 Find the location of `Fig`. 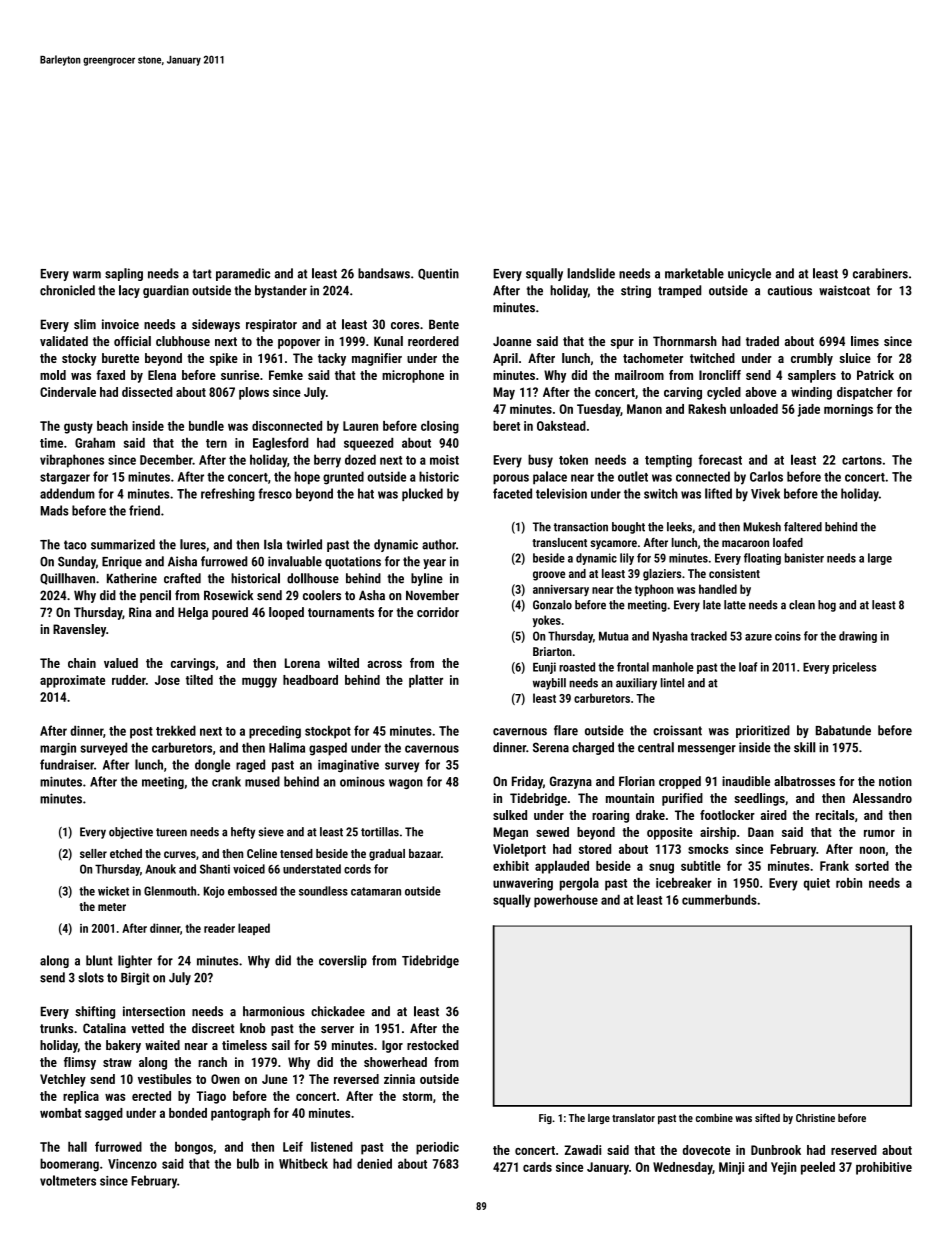

Fig is located at coordinates (545, 1119).
